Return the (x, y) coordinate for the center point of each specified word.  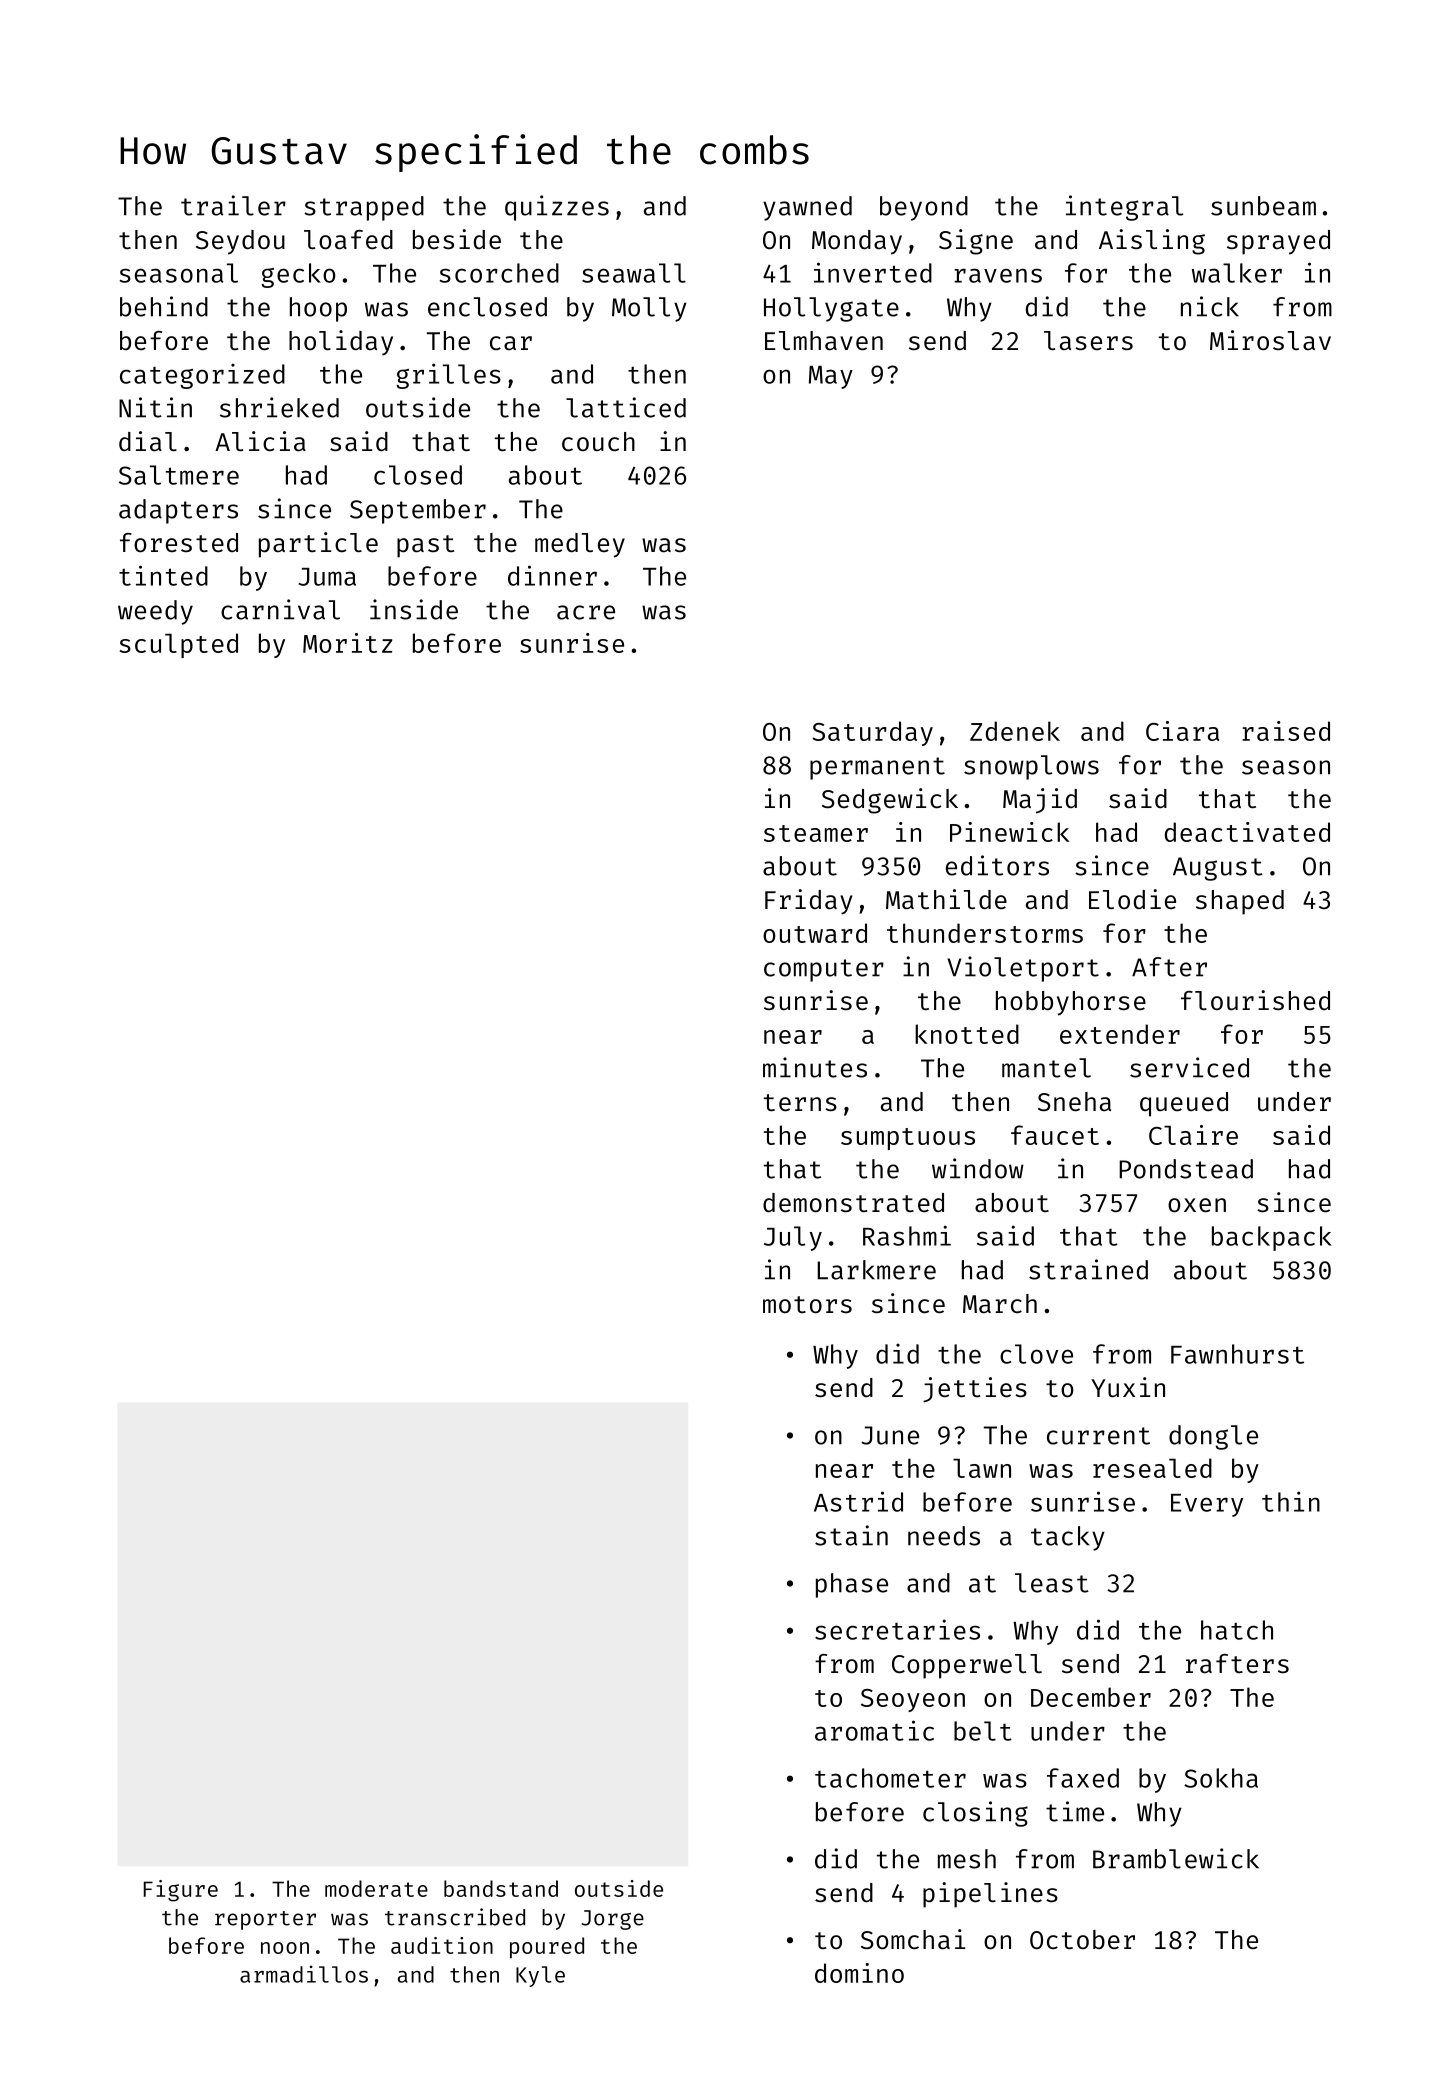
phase (852, 1585)
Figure (181, 1891)
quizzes (557, 208)
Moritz (347, 643)
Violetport (1023, 969)
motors (807, 1305)
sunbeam (1263, 206)
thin (1291, 1501)
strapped (364, 208)
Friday (808, 902)
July (793, 1238)
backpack (1272, 1238)
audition (442, 1945)
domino (859, 1973)
